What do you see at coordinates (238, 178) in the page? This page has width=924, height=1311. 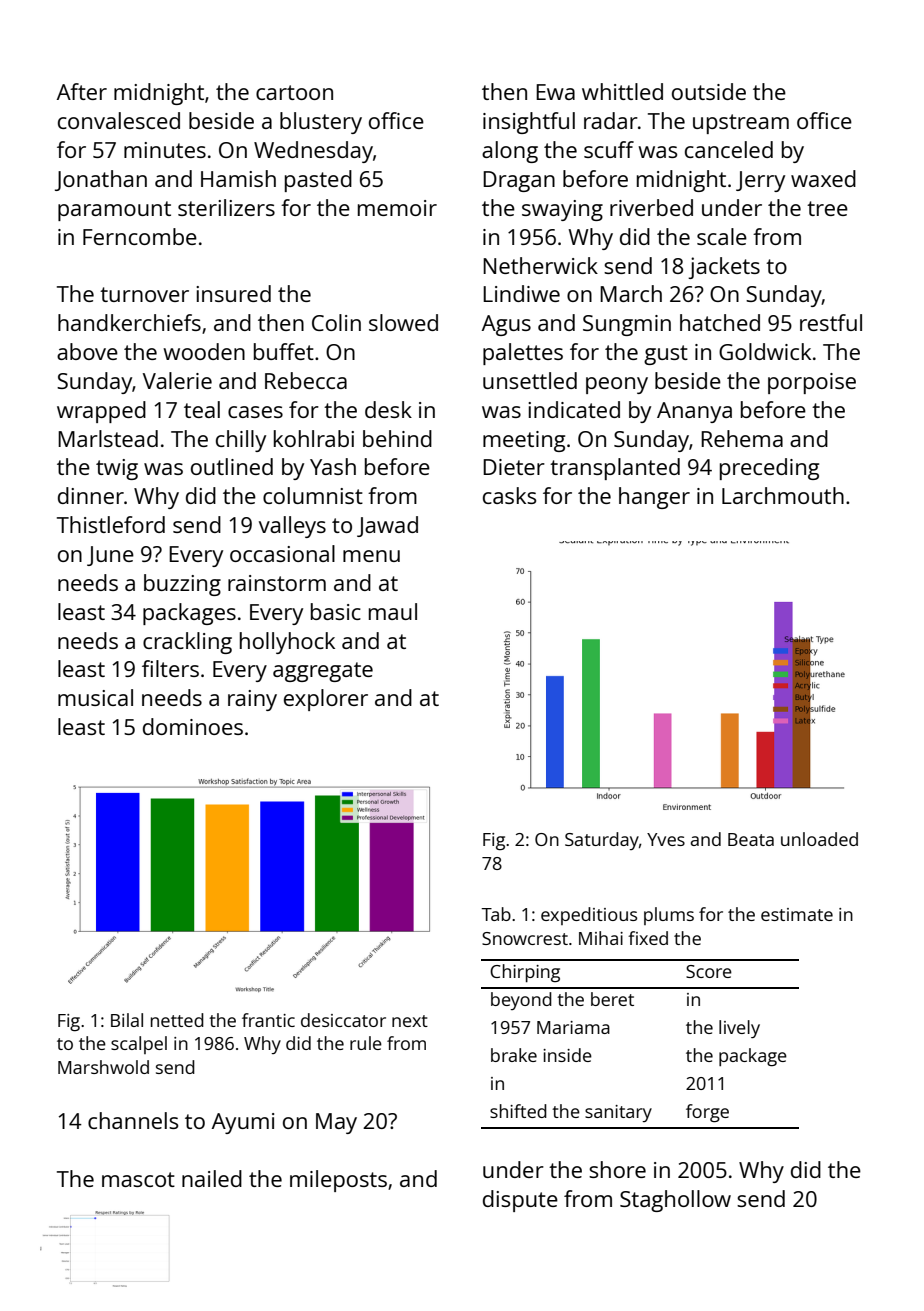 I see `Hamish` at bounding box center [238, 178].
